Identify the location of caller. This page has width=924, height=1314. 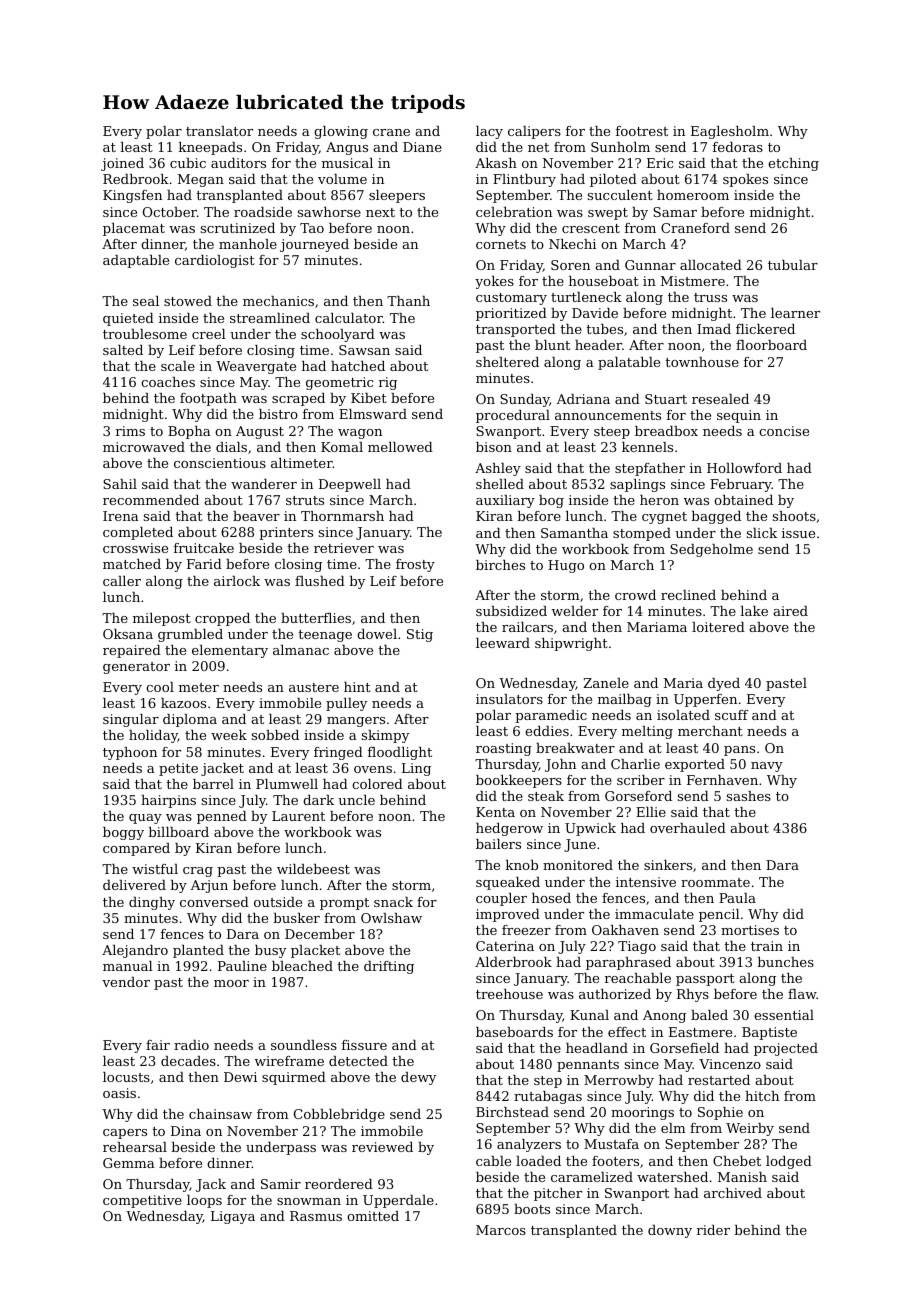
(122, 581).
